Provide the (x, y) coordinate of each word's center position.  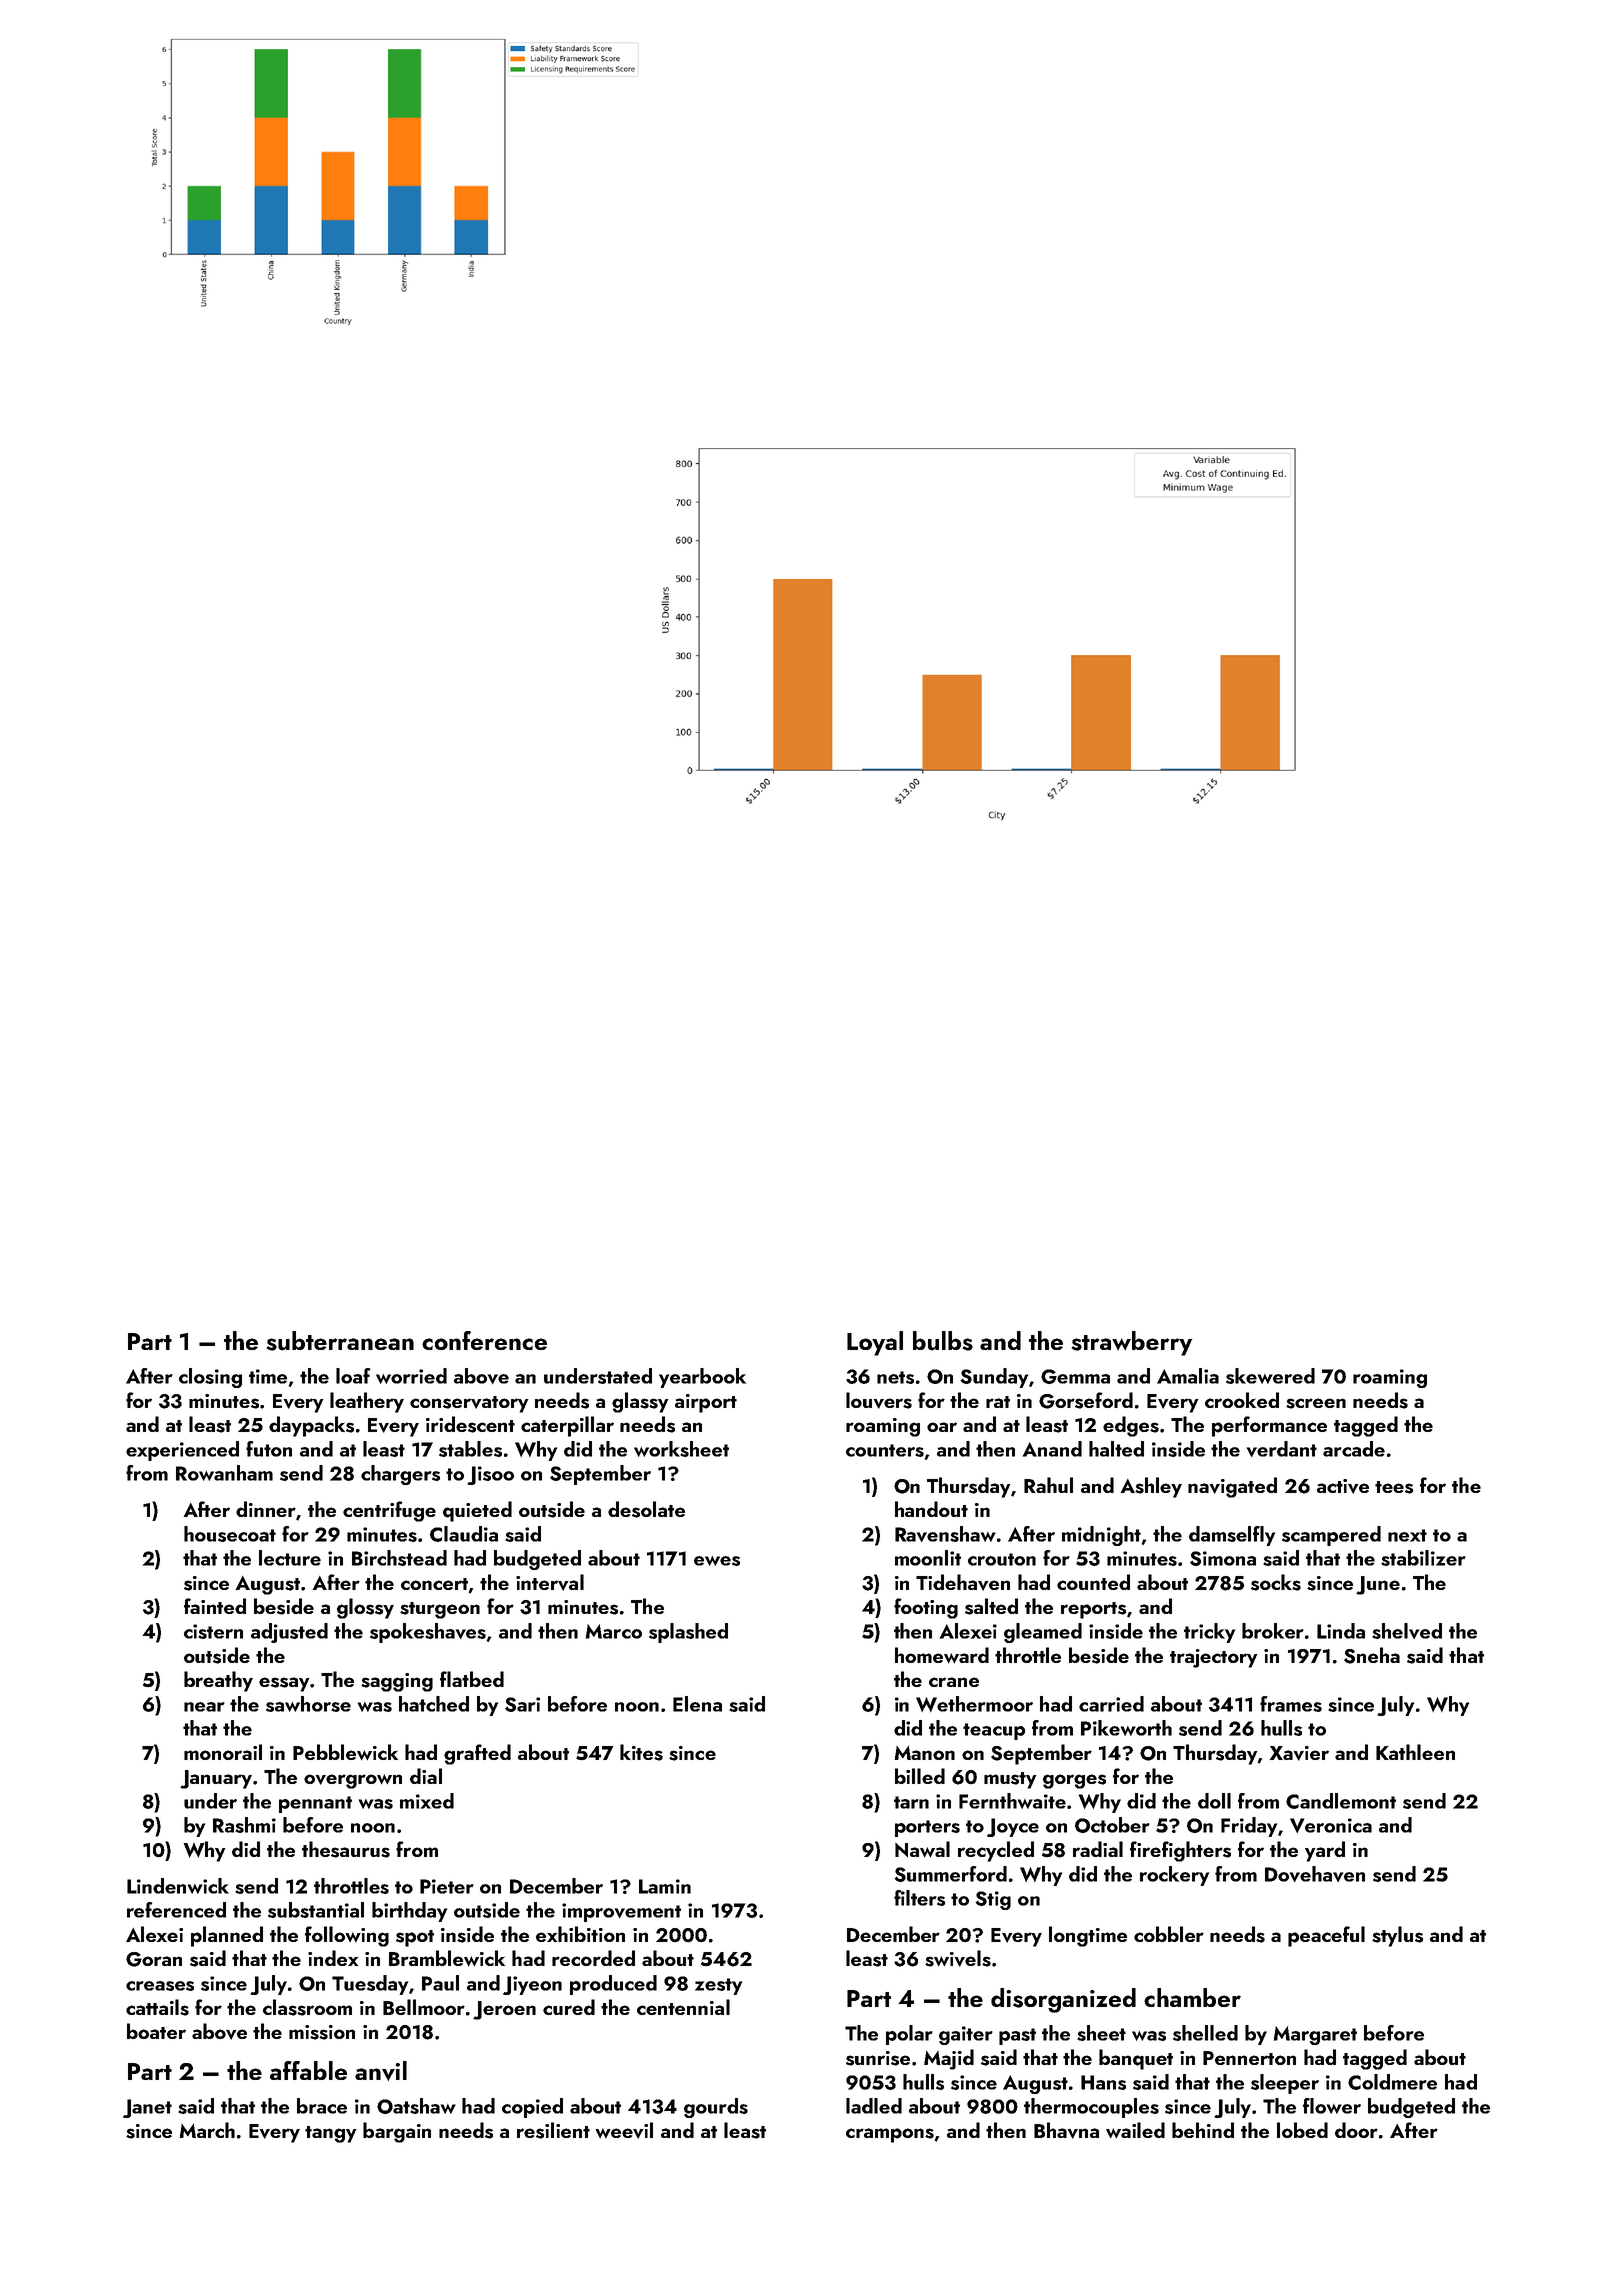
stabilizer (1423, 1558)
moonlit (928, 1558)
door (1356, 2130)
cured (569, 2007)
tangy (331, 2134)
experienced (182, 1451)
